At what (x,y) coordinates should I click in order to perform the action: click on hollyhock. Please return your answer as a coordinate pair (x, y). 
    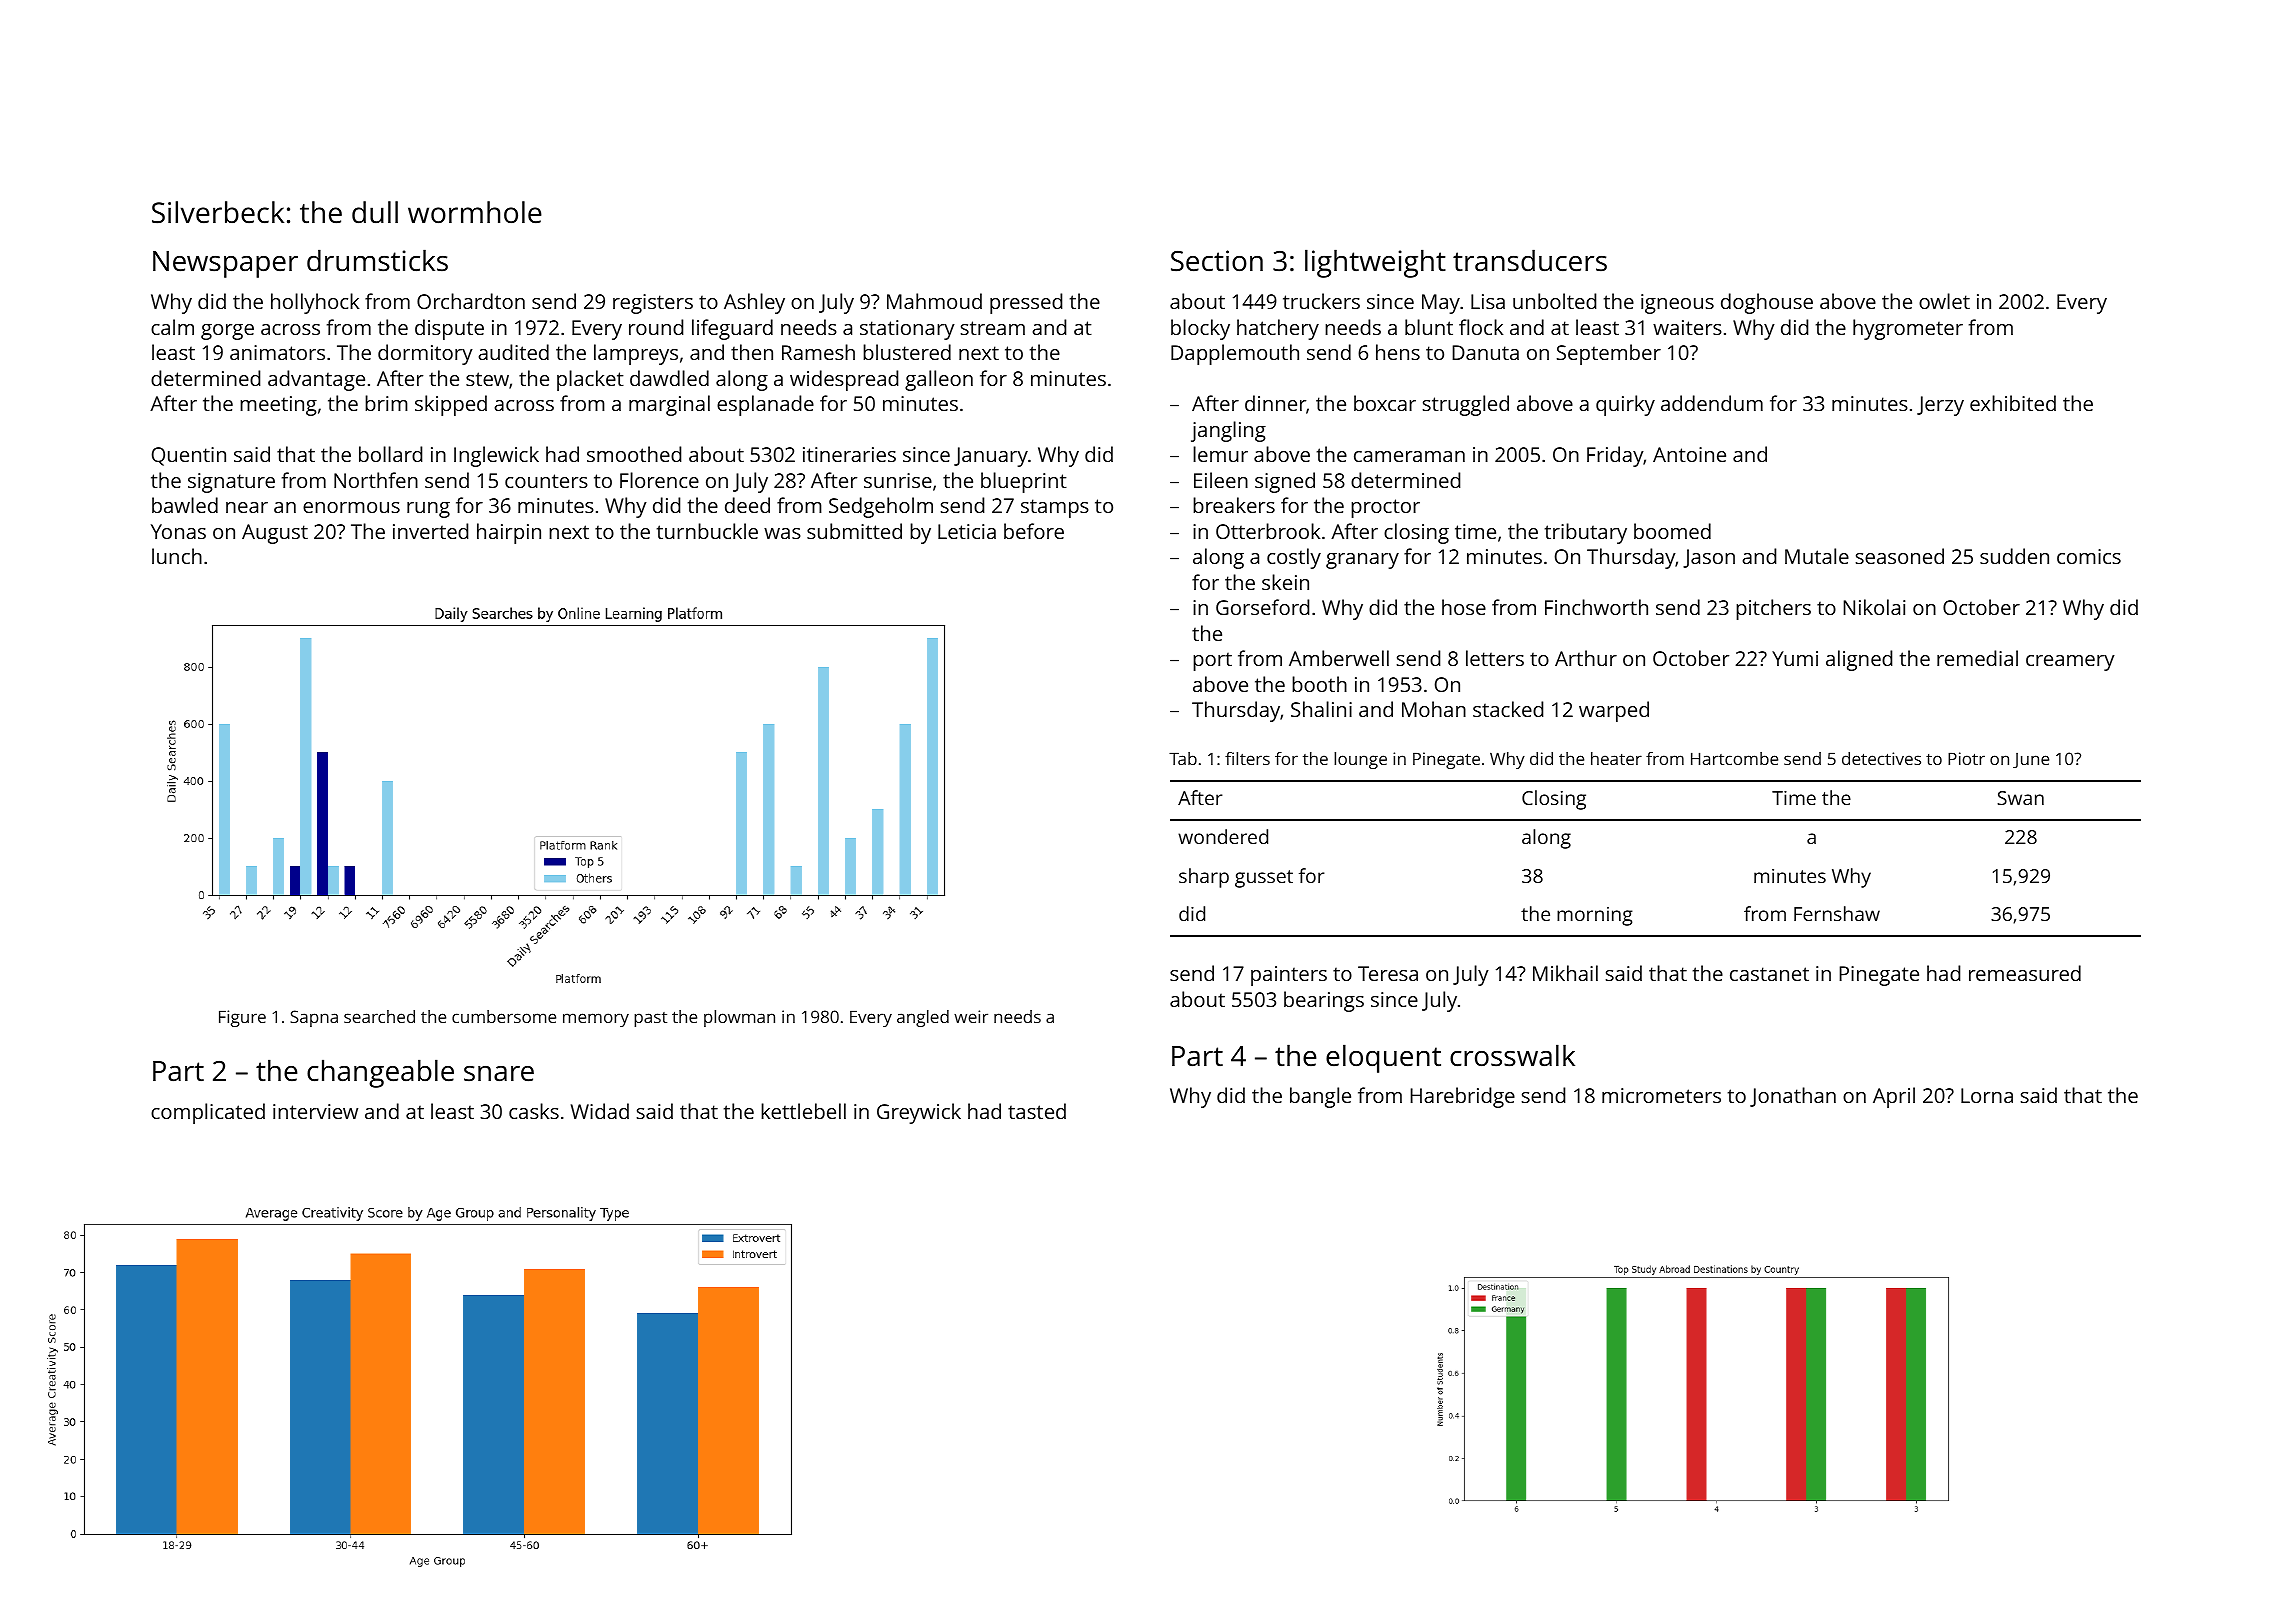
    Looking at the image, I should click on (315, 303).
